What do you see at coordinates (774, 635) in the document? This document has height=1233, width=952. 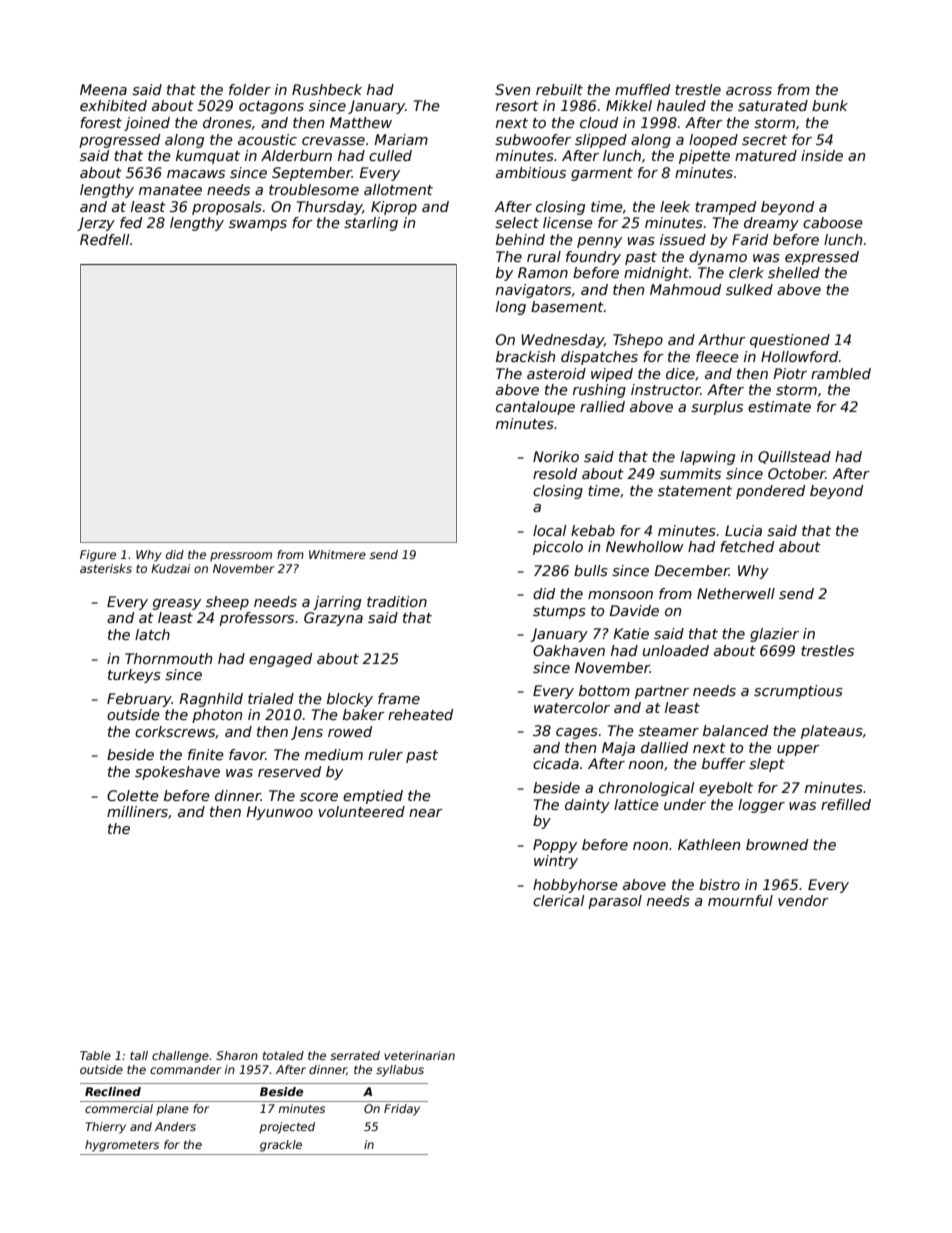 I see `glazier` at bounding box center [774, 635].
